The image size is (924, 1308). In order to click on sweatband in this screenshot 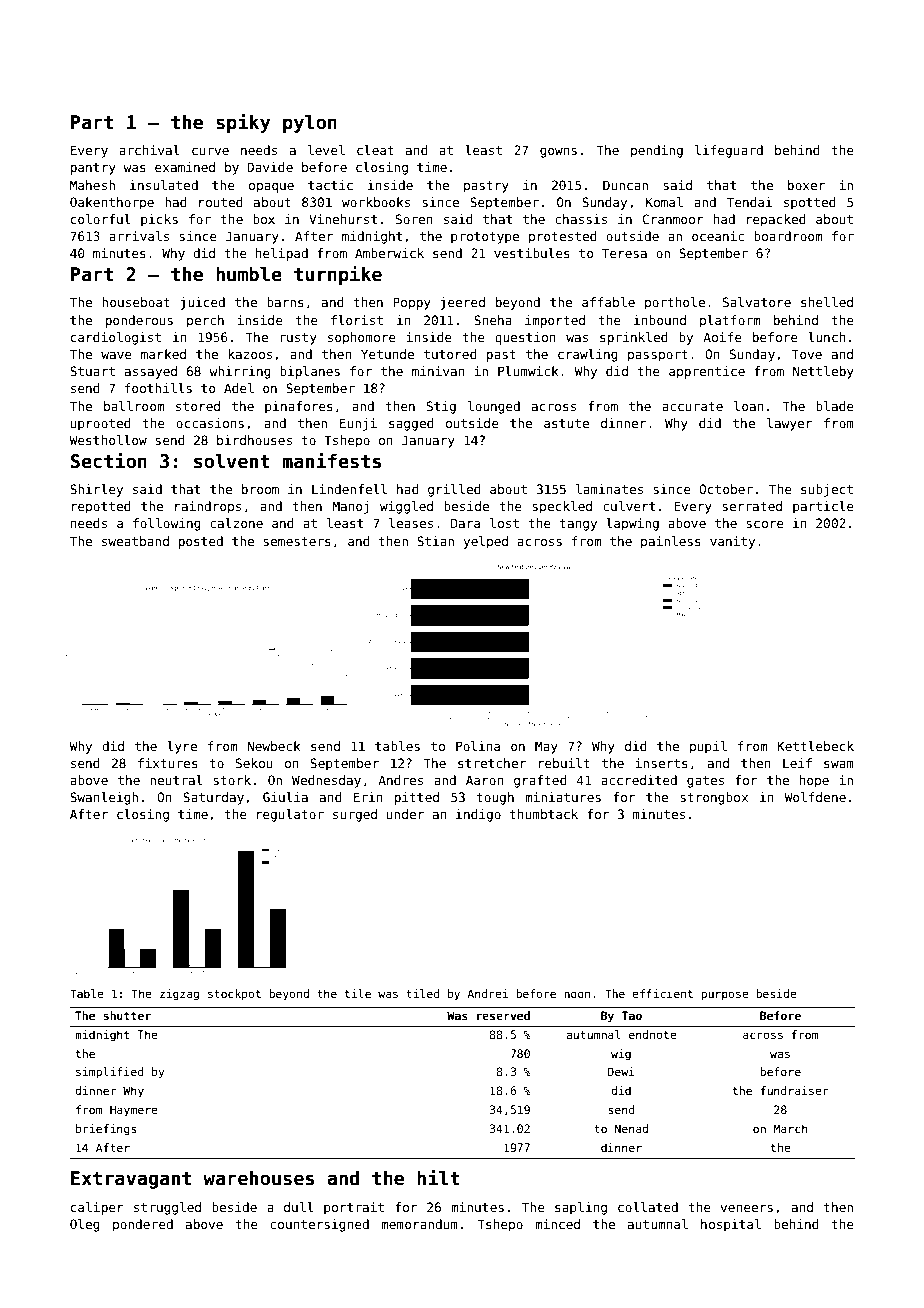, I will do `click(135, 541)`.
